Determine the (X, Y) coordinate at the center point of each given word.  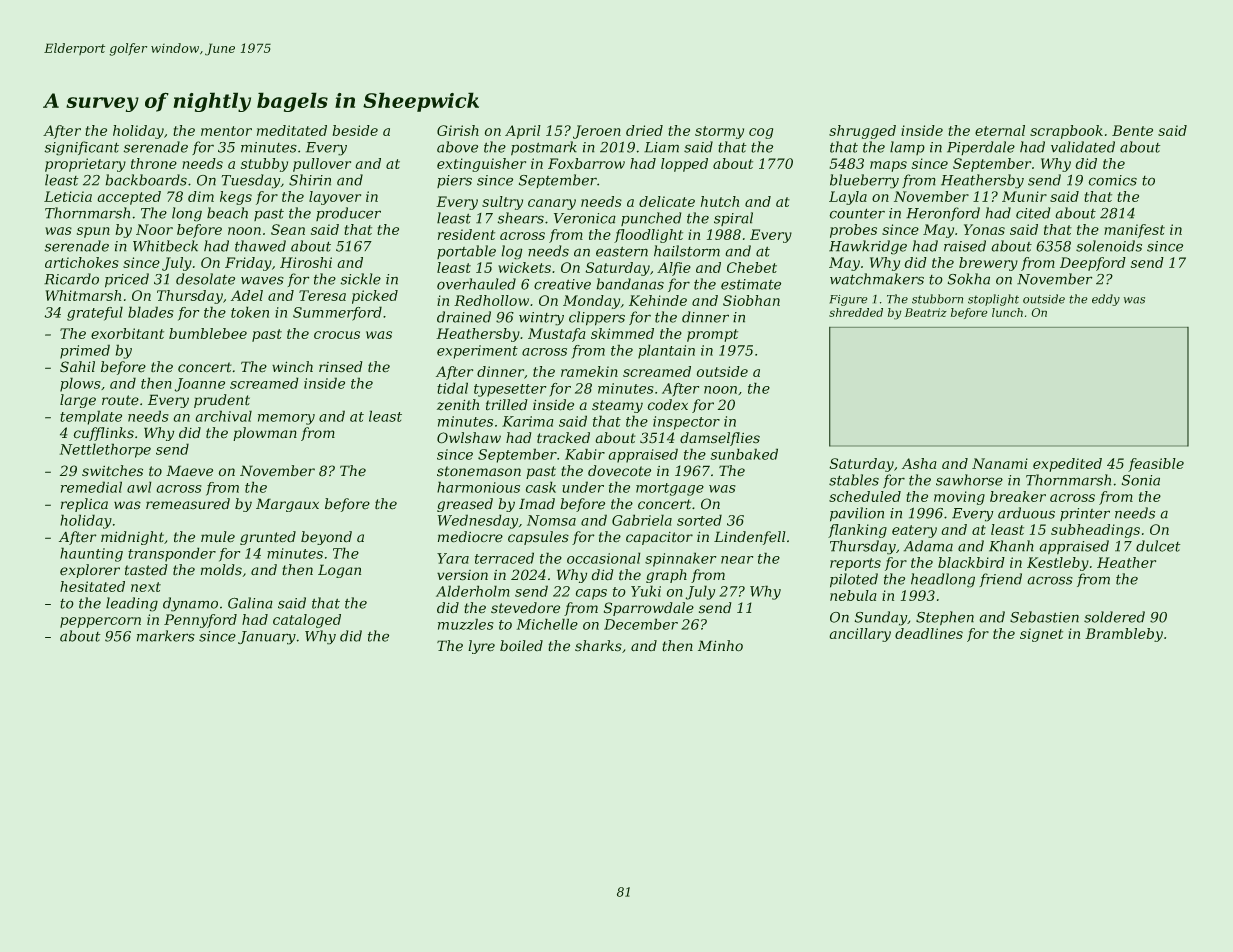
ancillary (860, 635)
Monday (591, 302)
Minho (720, 645)
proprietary (85, 165)
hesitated (92, 586)
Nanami (1000, 463)
